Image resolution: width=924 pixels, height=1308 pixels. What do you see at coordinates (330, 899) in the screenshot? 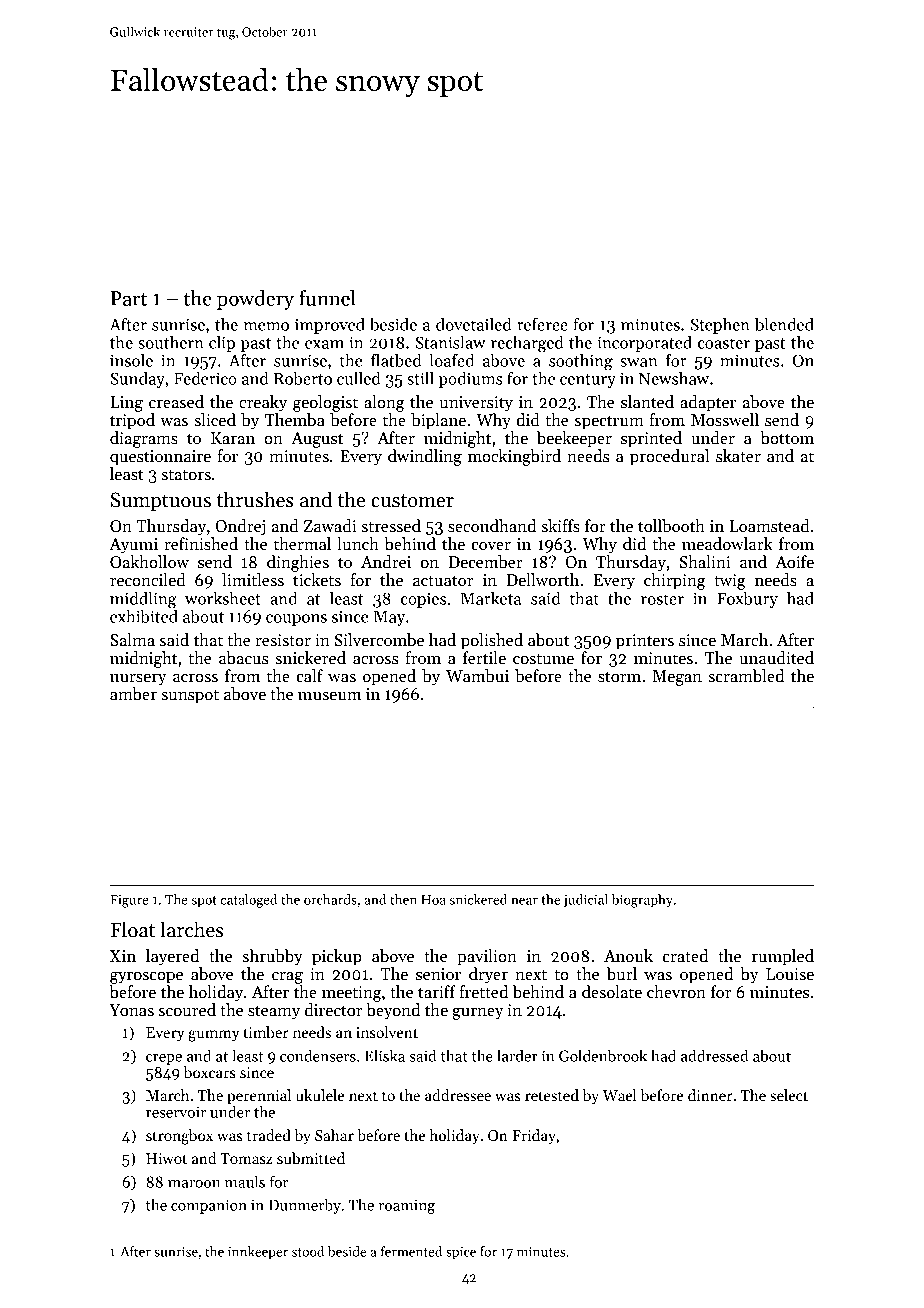
I see `orchards` at bounding box center [330, 899].
